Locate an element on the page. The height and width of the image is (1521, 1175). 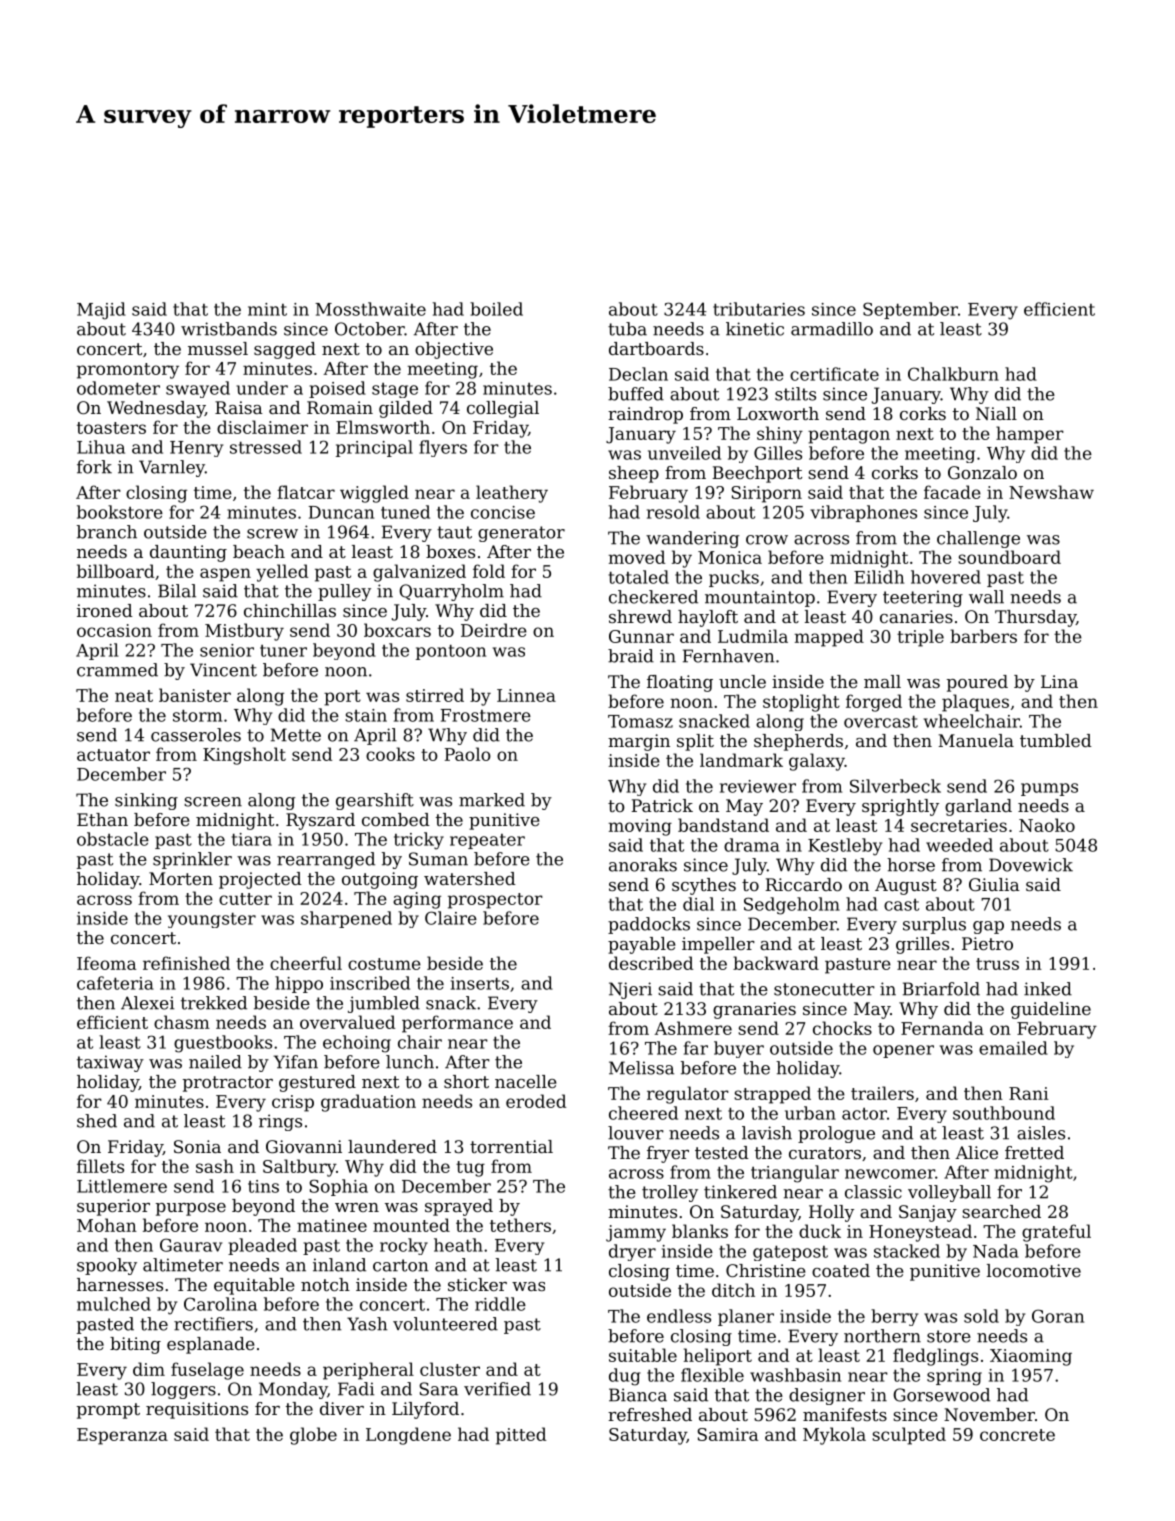
billboard is located at coordinates (115, 571).
